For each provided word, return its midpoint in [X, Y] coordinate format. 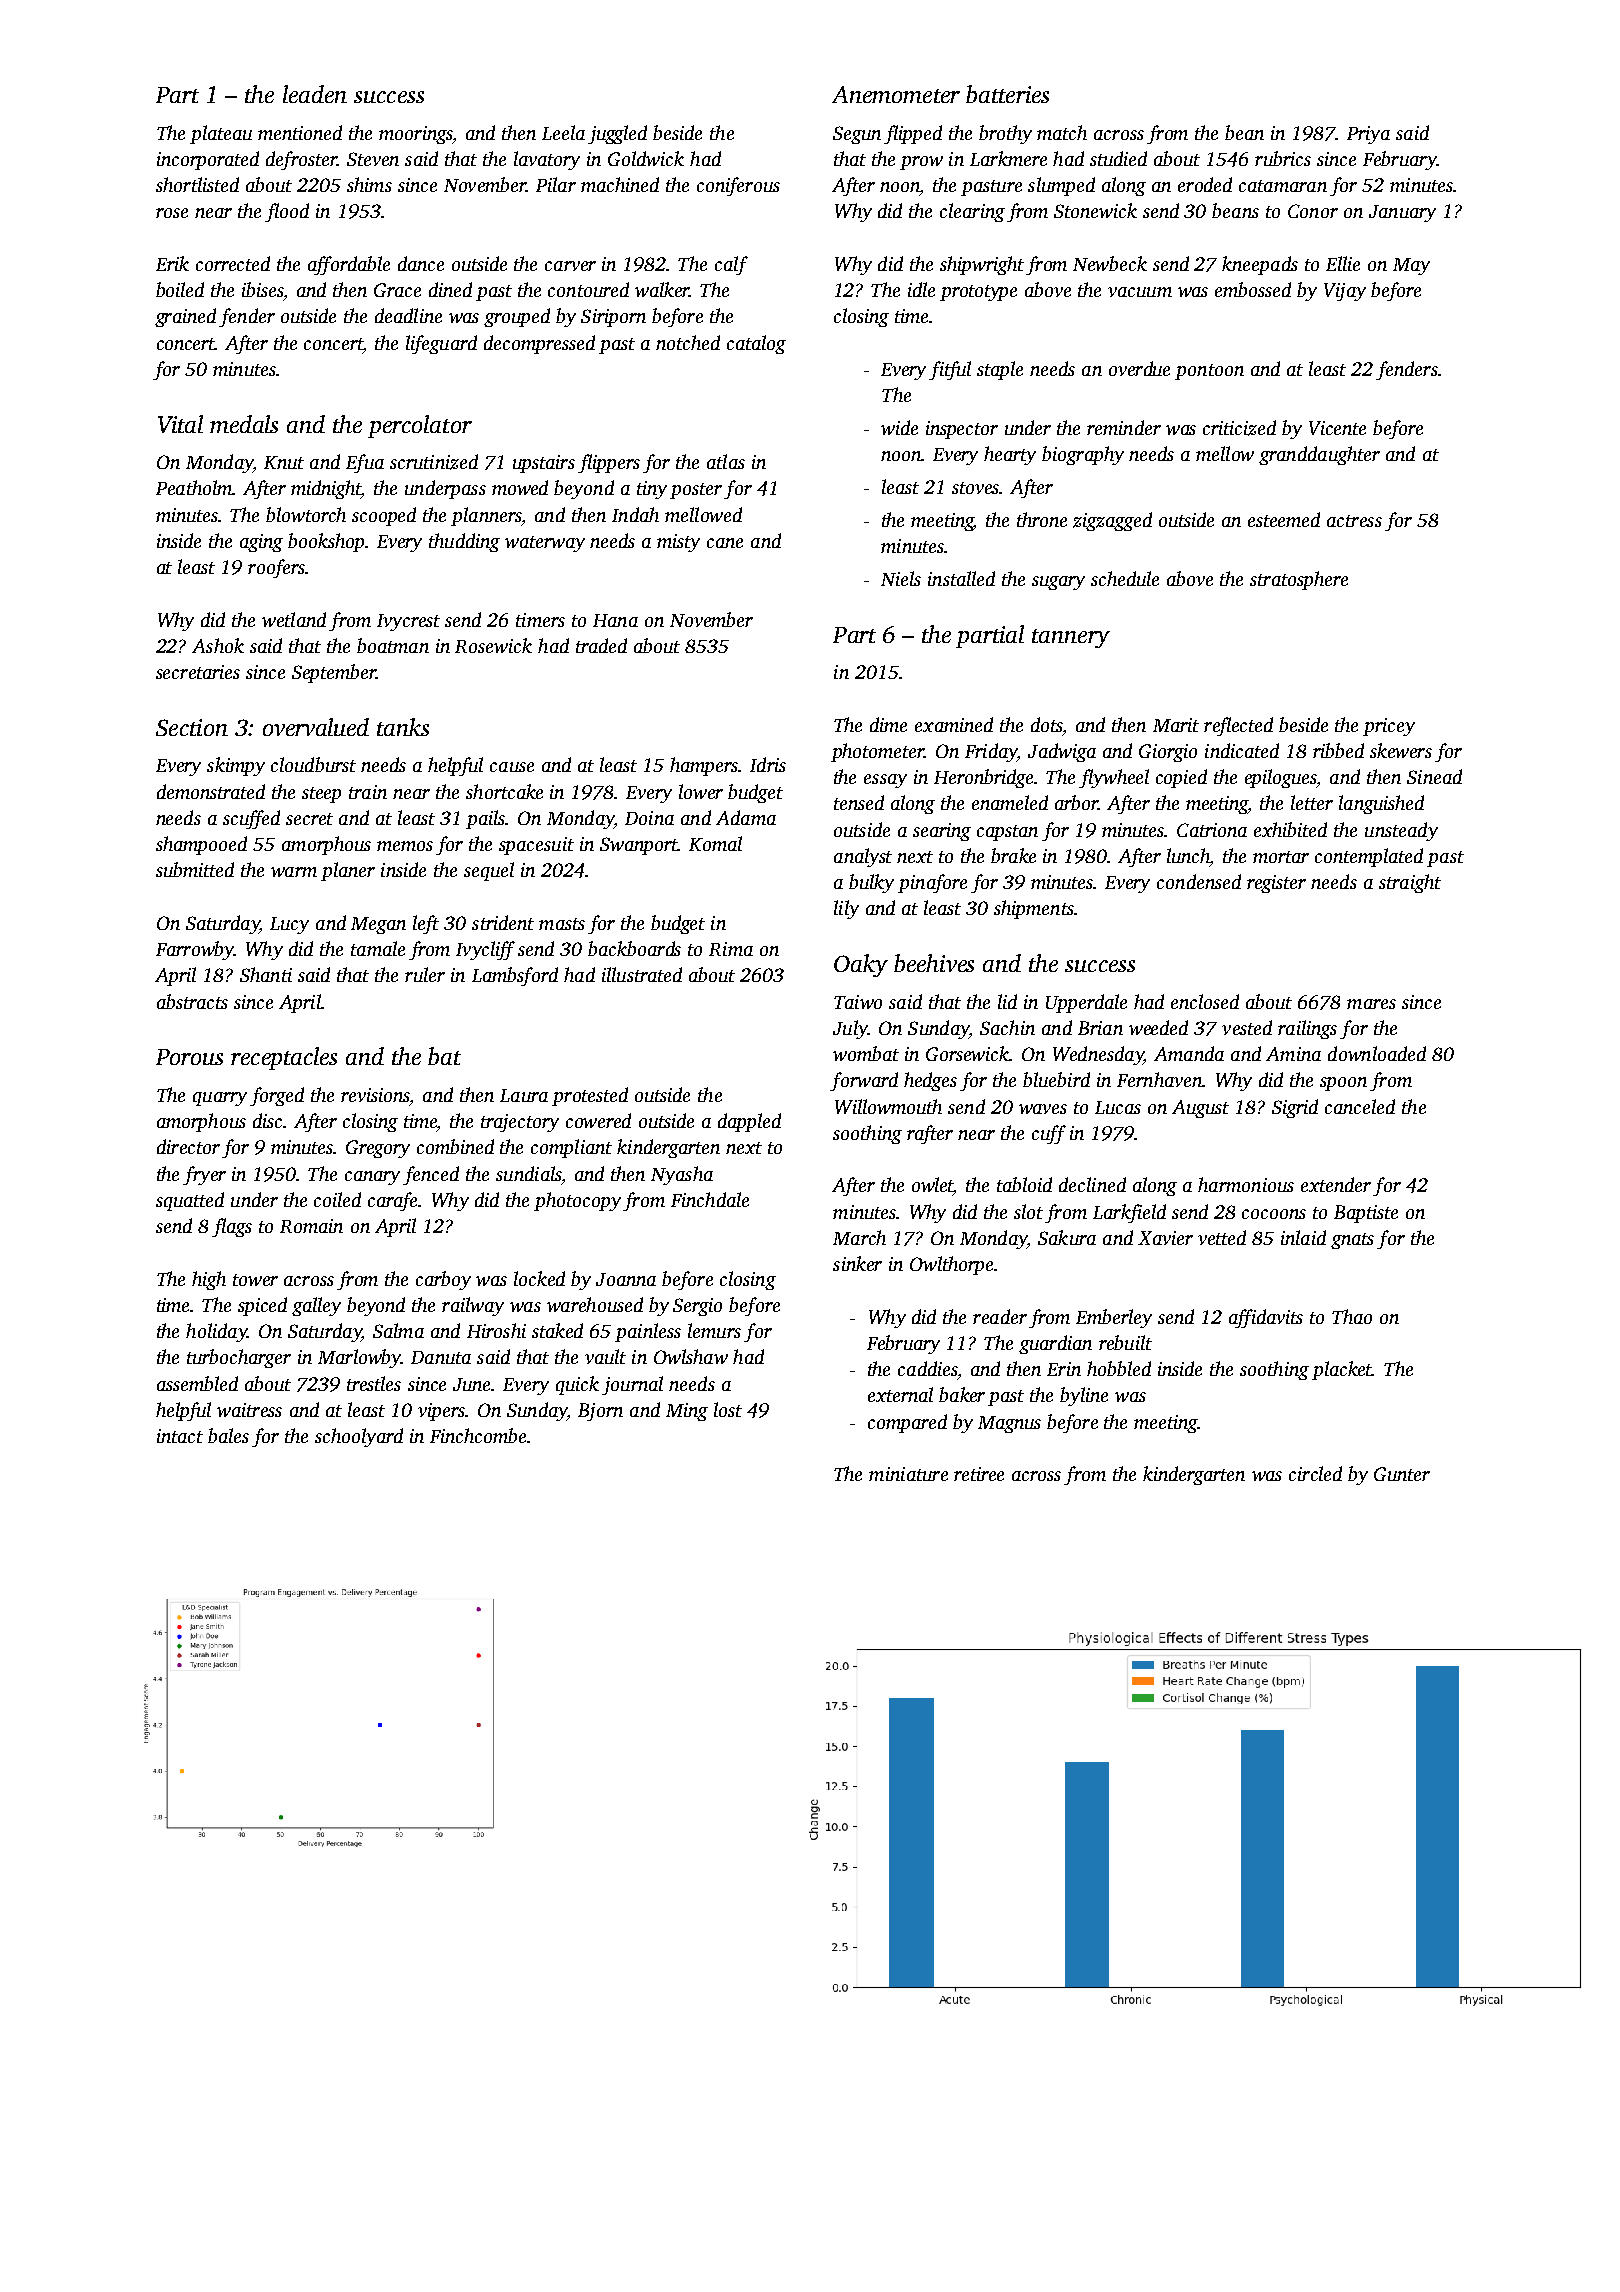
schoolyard [359, 1437]
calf [731, 265]
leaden [315, 94]
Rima [731, 949]
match [1062, 132]
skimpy [236, 766]
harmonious [1246, 1184]
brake [1013, 855]
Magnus [1009, 1424]
